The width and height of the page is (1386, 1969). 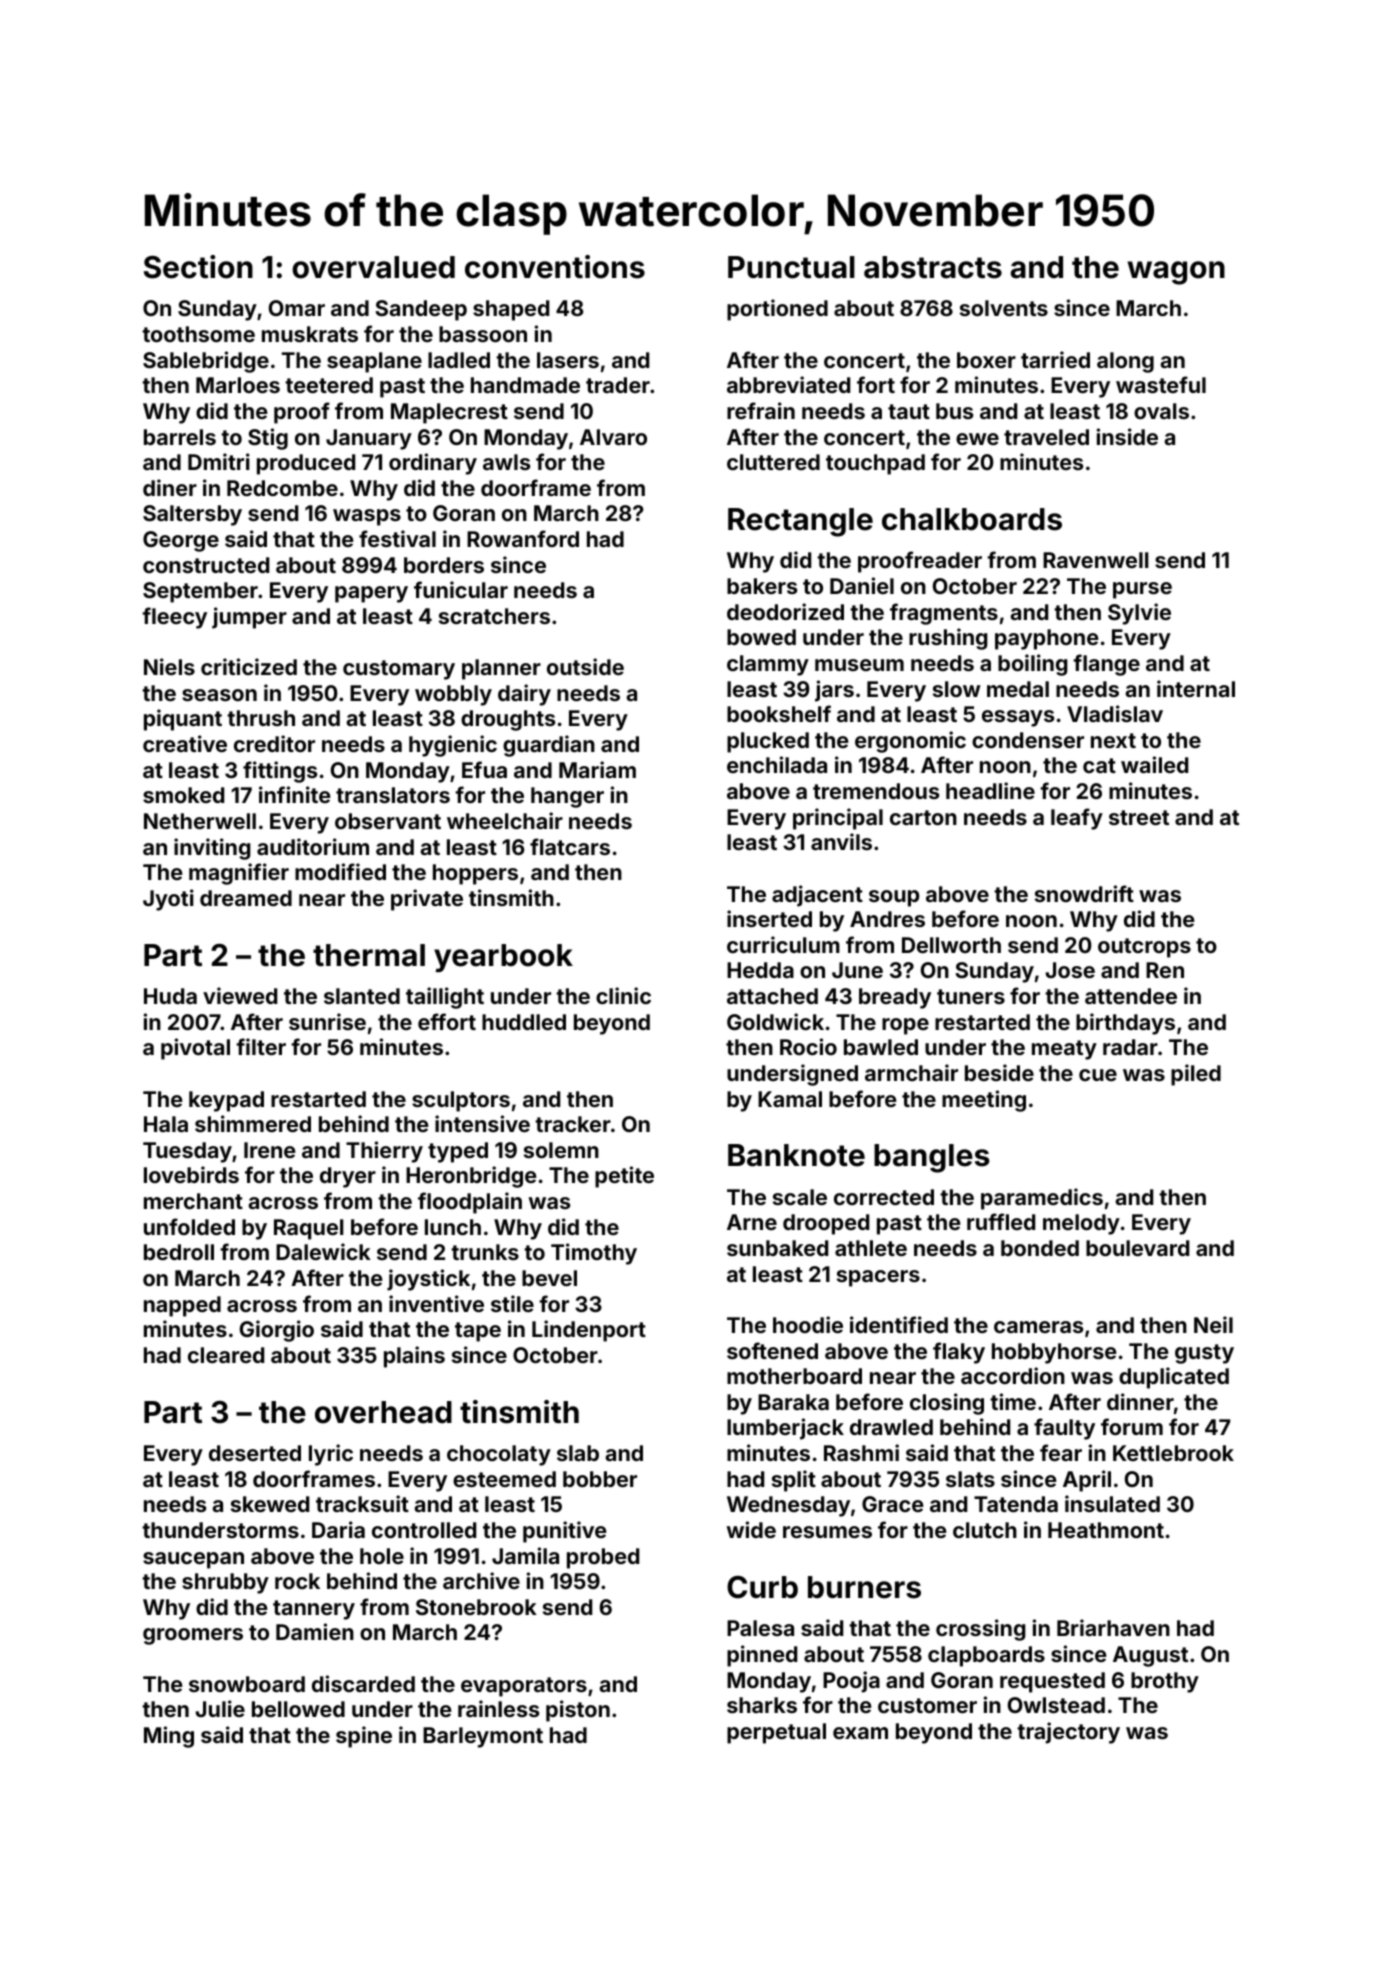 What do you see at coordinates (1038, 1327) in the page?
I see `cameras` at bounding box center [1038, 1327].
